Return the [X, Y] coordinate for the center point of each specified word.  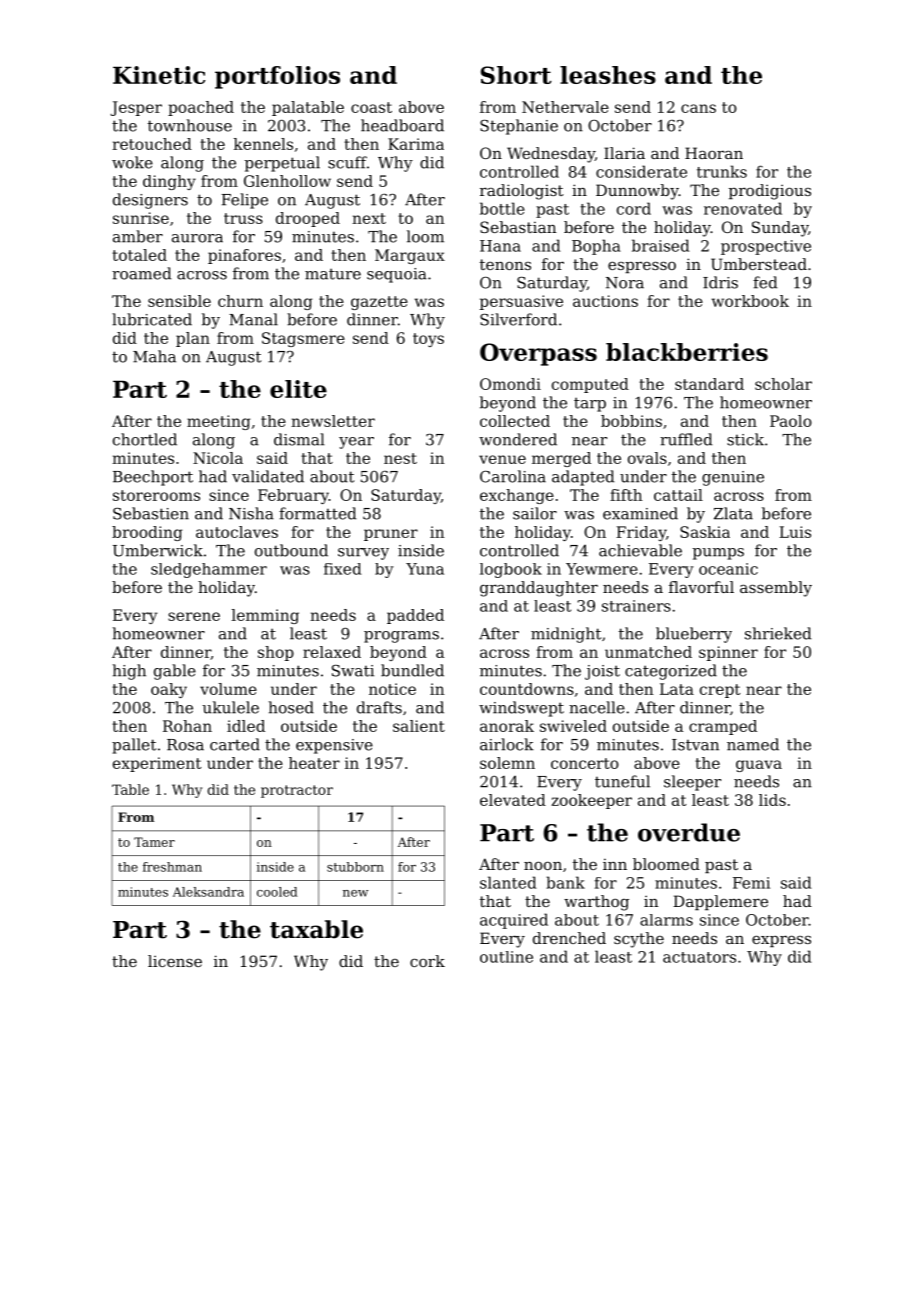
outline [506, 957]
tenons [505, 264]
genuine [733, 478]
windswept [521, 709]
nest [400, 458]
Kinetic [159, 75]
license [175, 961]
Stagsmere [303, 339]
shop [276, 653]
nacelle [597, 707]
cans [698, 108]
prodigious [770, 192]
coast [371, 107]
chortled [145, 439]
